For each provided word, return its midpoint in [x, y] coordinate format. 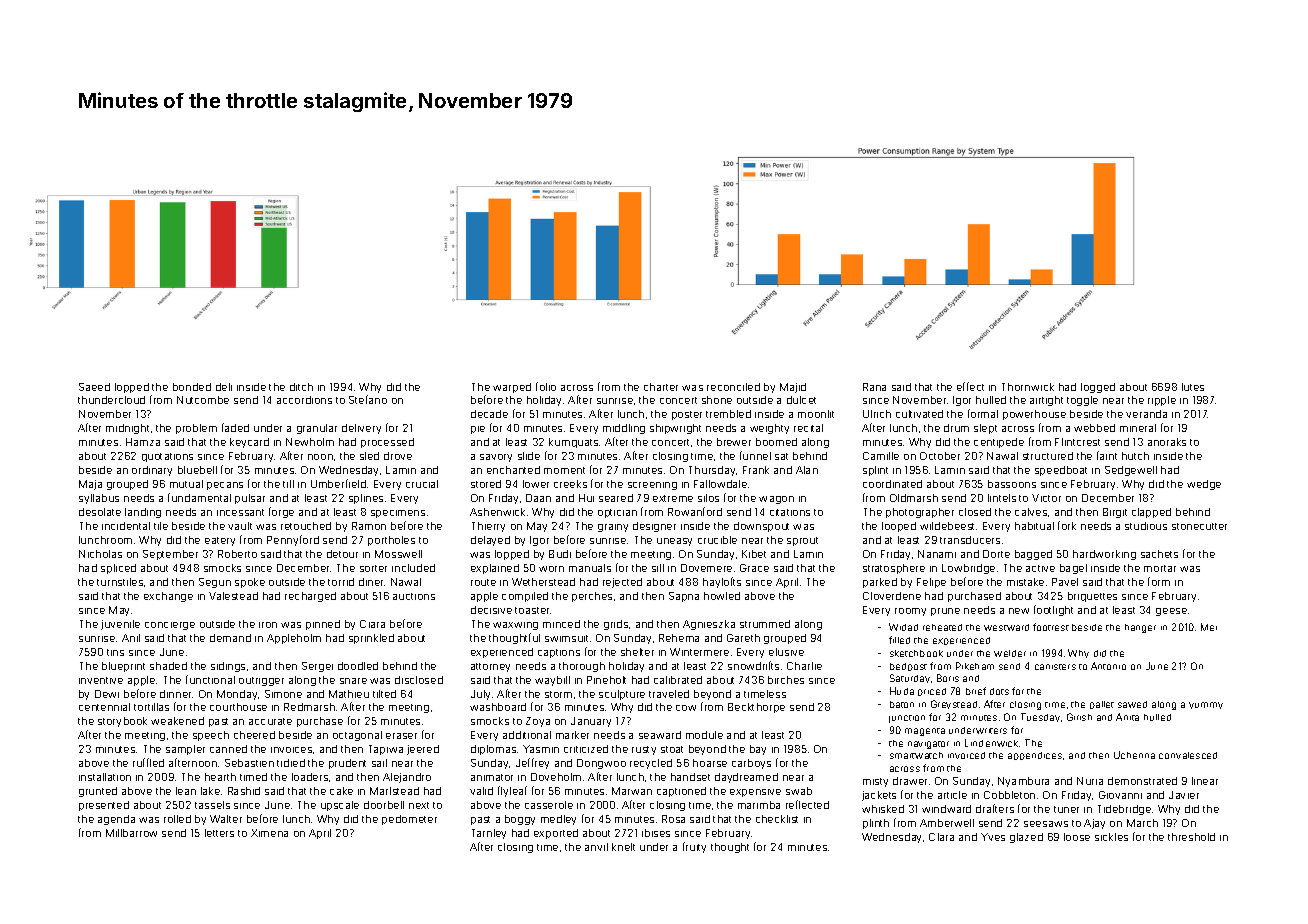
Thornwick [1028, 387]
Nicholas [100, 554]
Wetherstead [543, 582]
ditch [301, 387]
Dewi [107, 694]
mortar [1160, 568]
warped [512, 388]
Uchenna [1134, 755]
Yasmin [541, 749]
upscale [340, 806]
